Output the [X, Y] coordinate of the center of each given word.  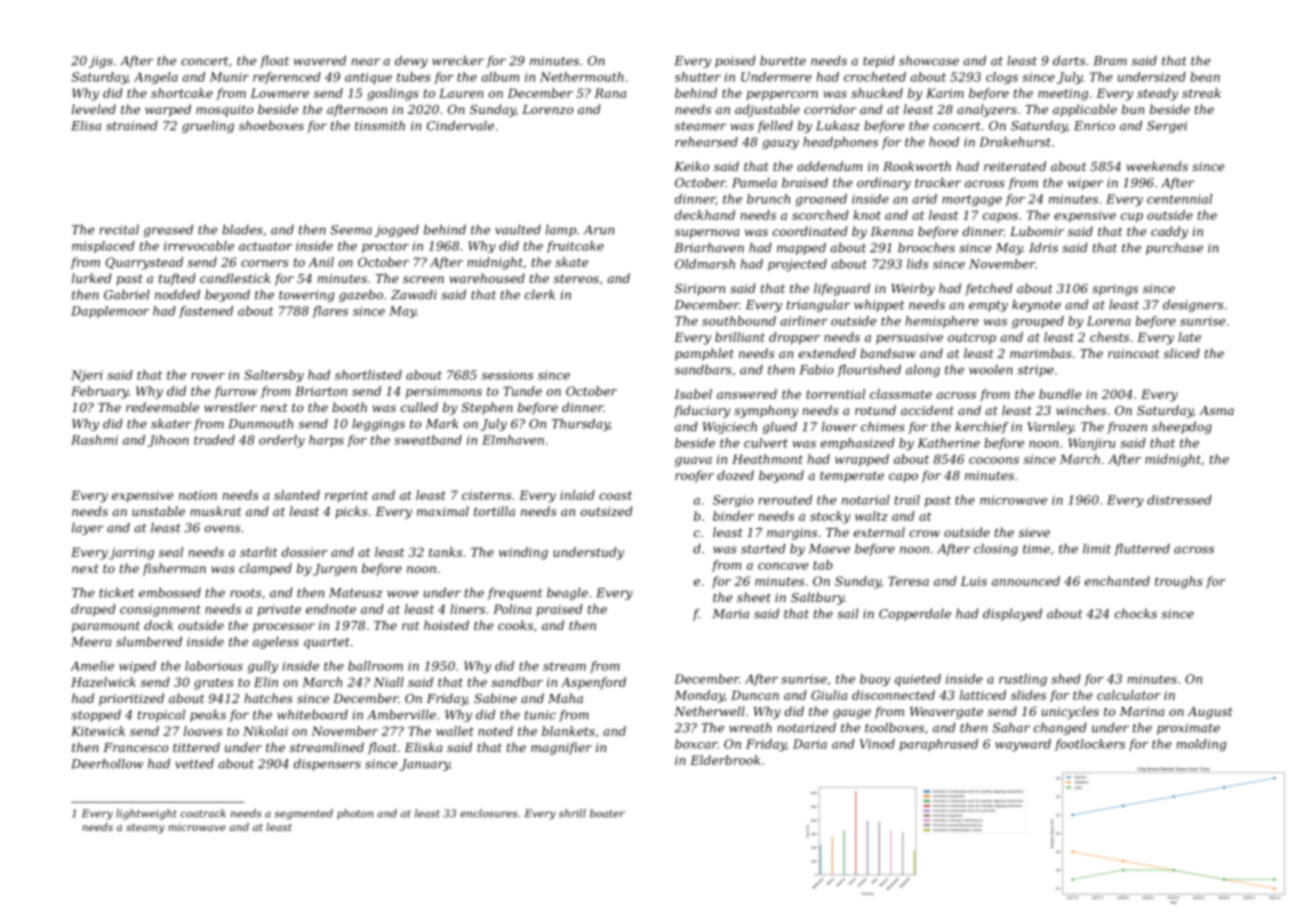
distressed [1179, 500]
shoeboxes [271, 126]
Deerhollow [107, 764]
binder [733, 516]
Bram [1110, 61]
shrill [572, 813]
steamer [700, 126]
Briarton [321, 391]
